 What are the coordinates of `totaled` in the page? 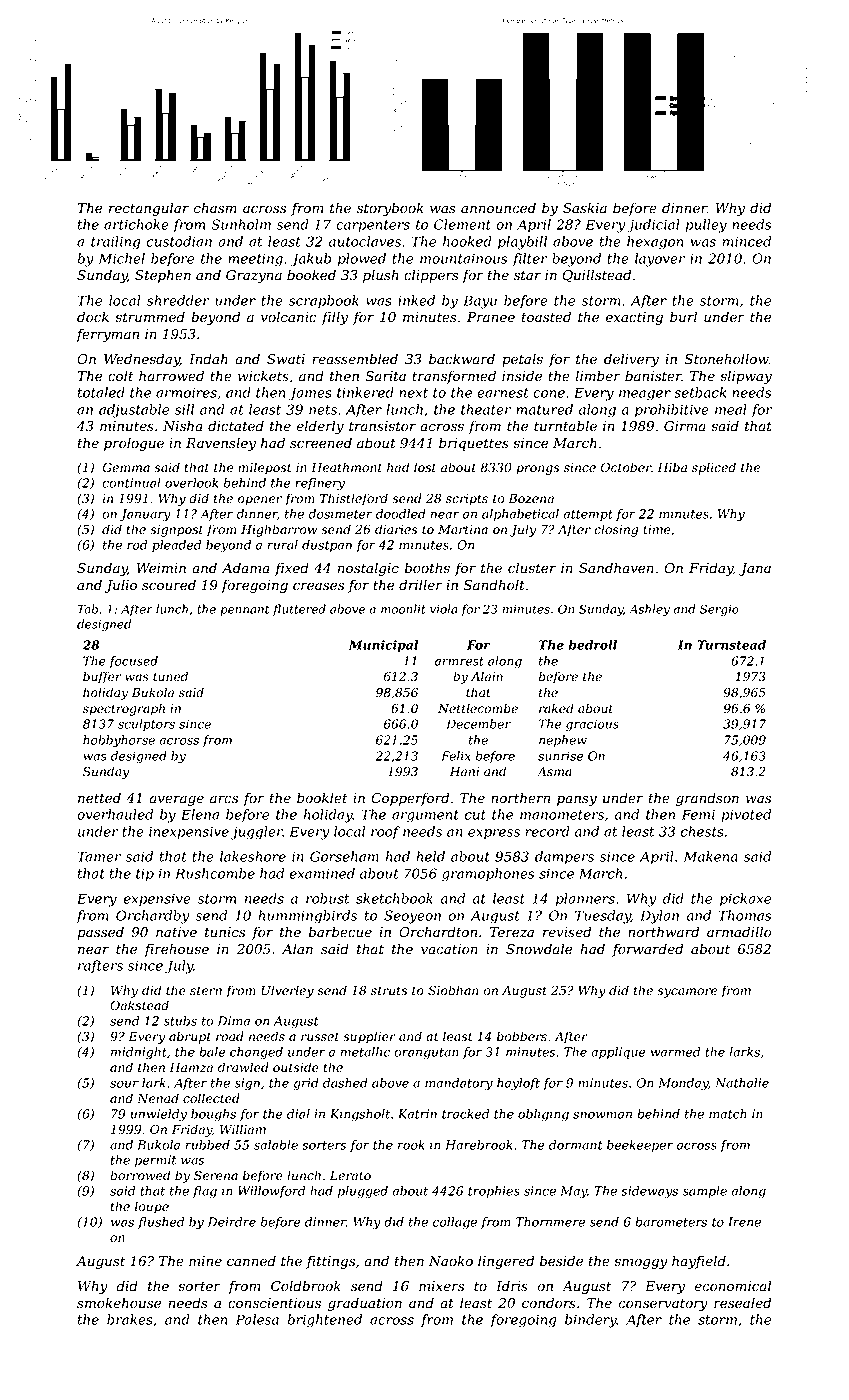 It's located at (101, 392).
